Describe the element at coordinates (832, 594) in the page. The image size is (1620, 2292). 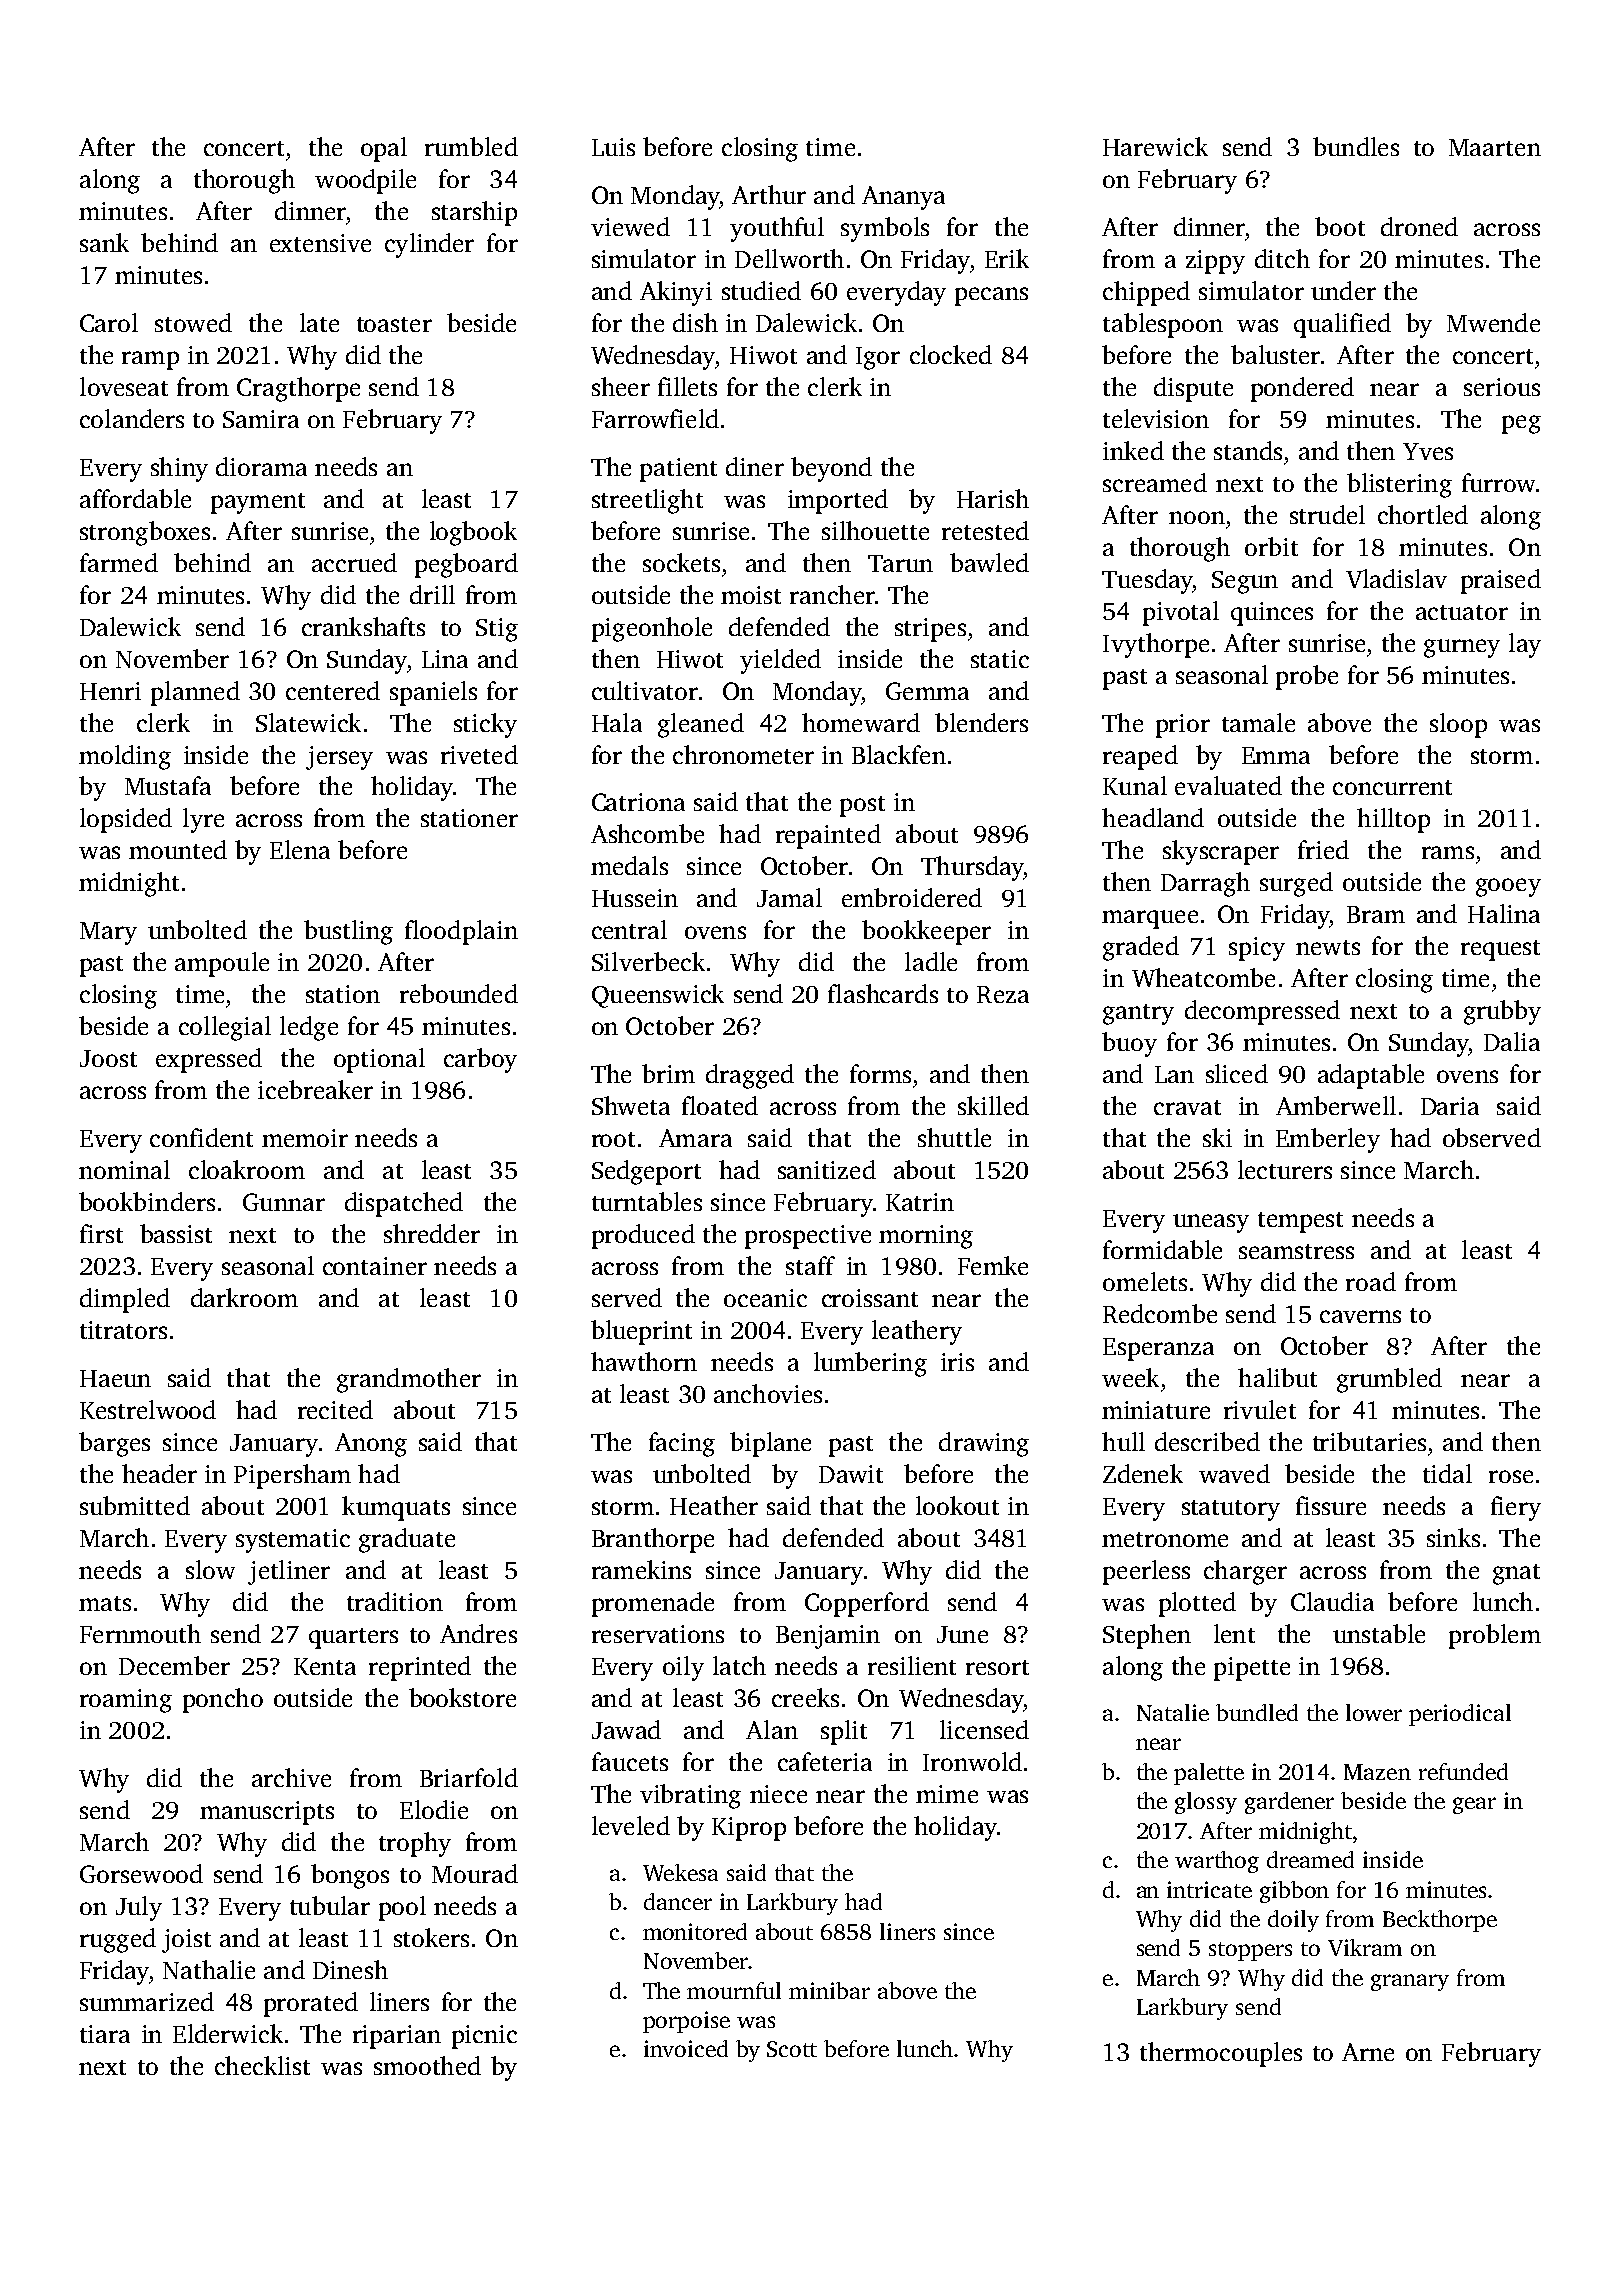
I see `rancher` at that location.
